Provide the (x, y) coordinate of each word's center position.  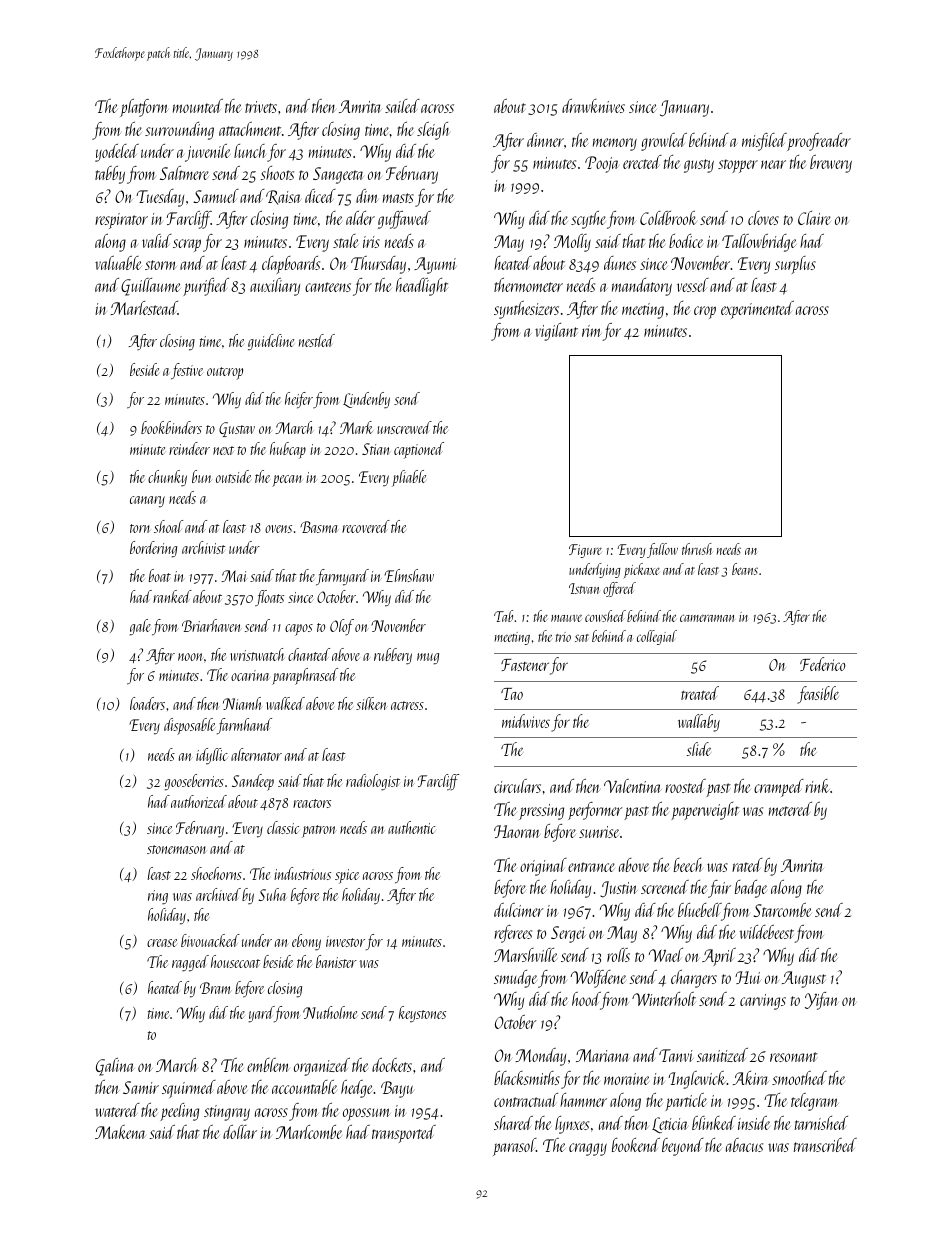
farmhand (244, 726)
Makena (120, 1132)
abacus (744, 1145)
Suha (272, 894)
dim (367, 196)
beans (745, 569)
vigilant (556, 332)
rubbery (393, 656)
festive (187, 371)
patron (319, 831)
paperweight (705, 811)
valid (157, 241)
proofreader (819, 142)
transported (404, 1134)
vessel (693, 285)
